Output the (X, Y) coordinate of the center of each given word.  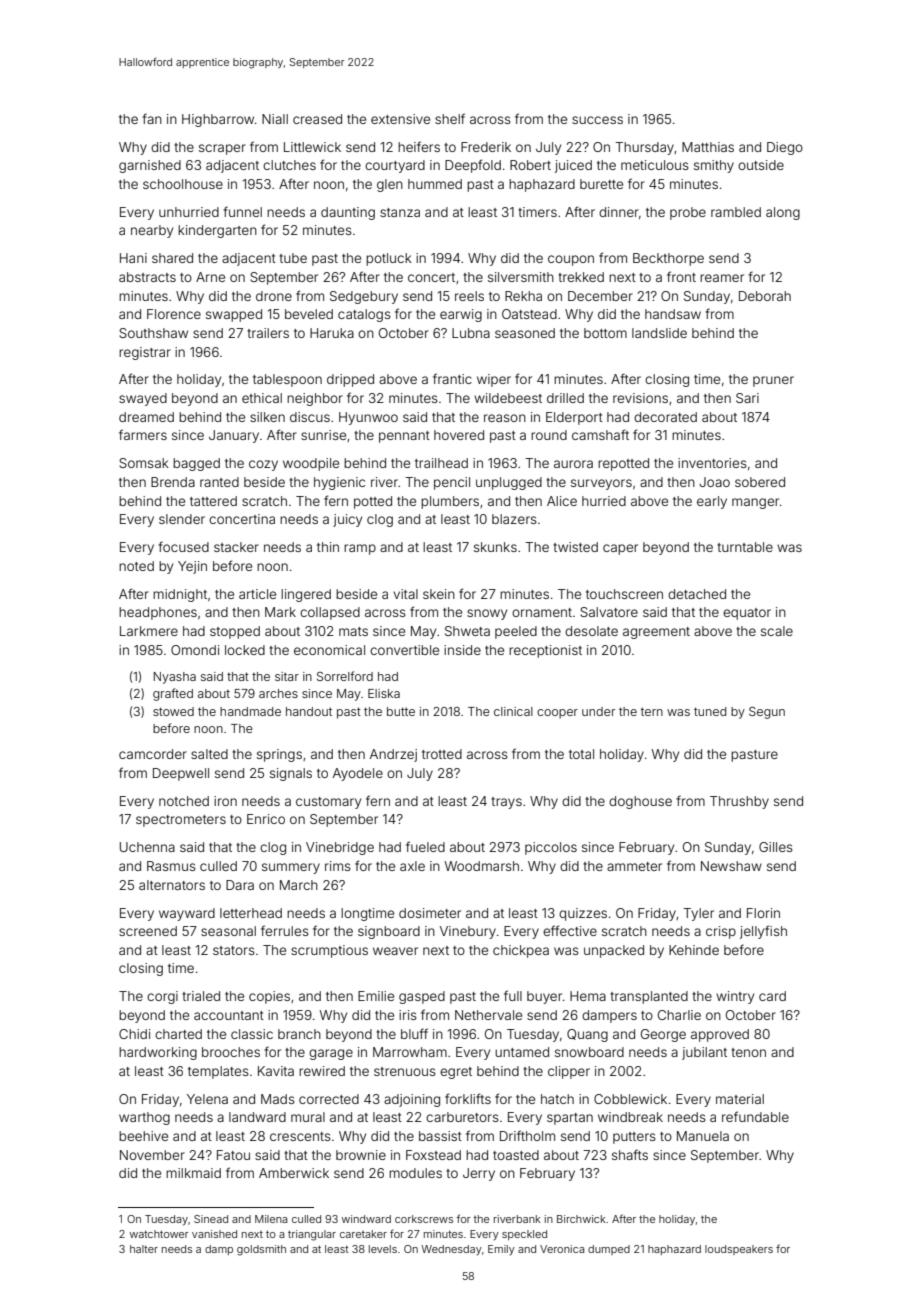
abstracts (147, 277)
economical (329, 650)
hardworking (158, 1053)
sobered (760, 482)
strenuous (405, 1071)
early (712, 502)
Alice (562, 501)
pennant (404, 437)
